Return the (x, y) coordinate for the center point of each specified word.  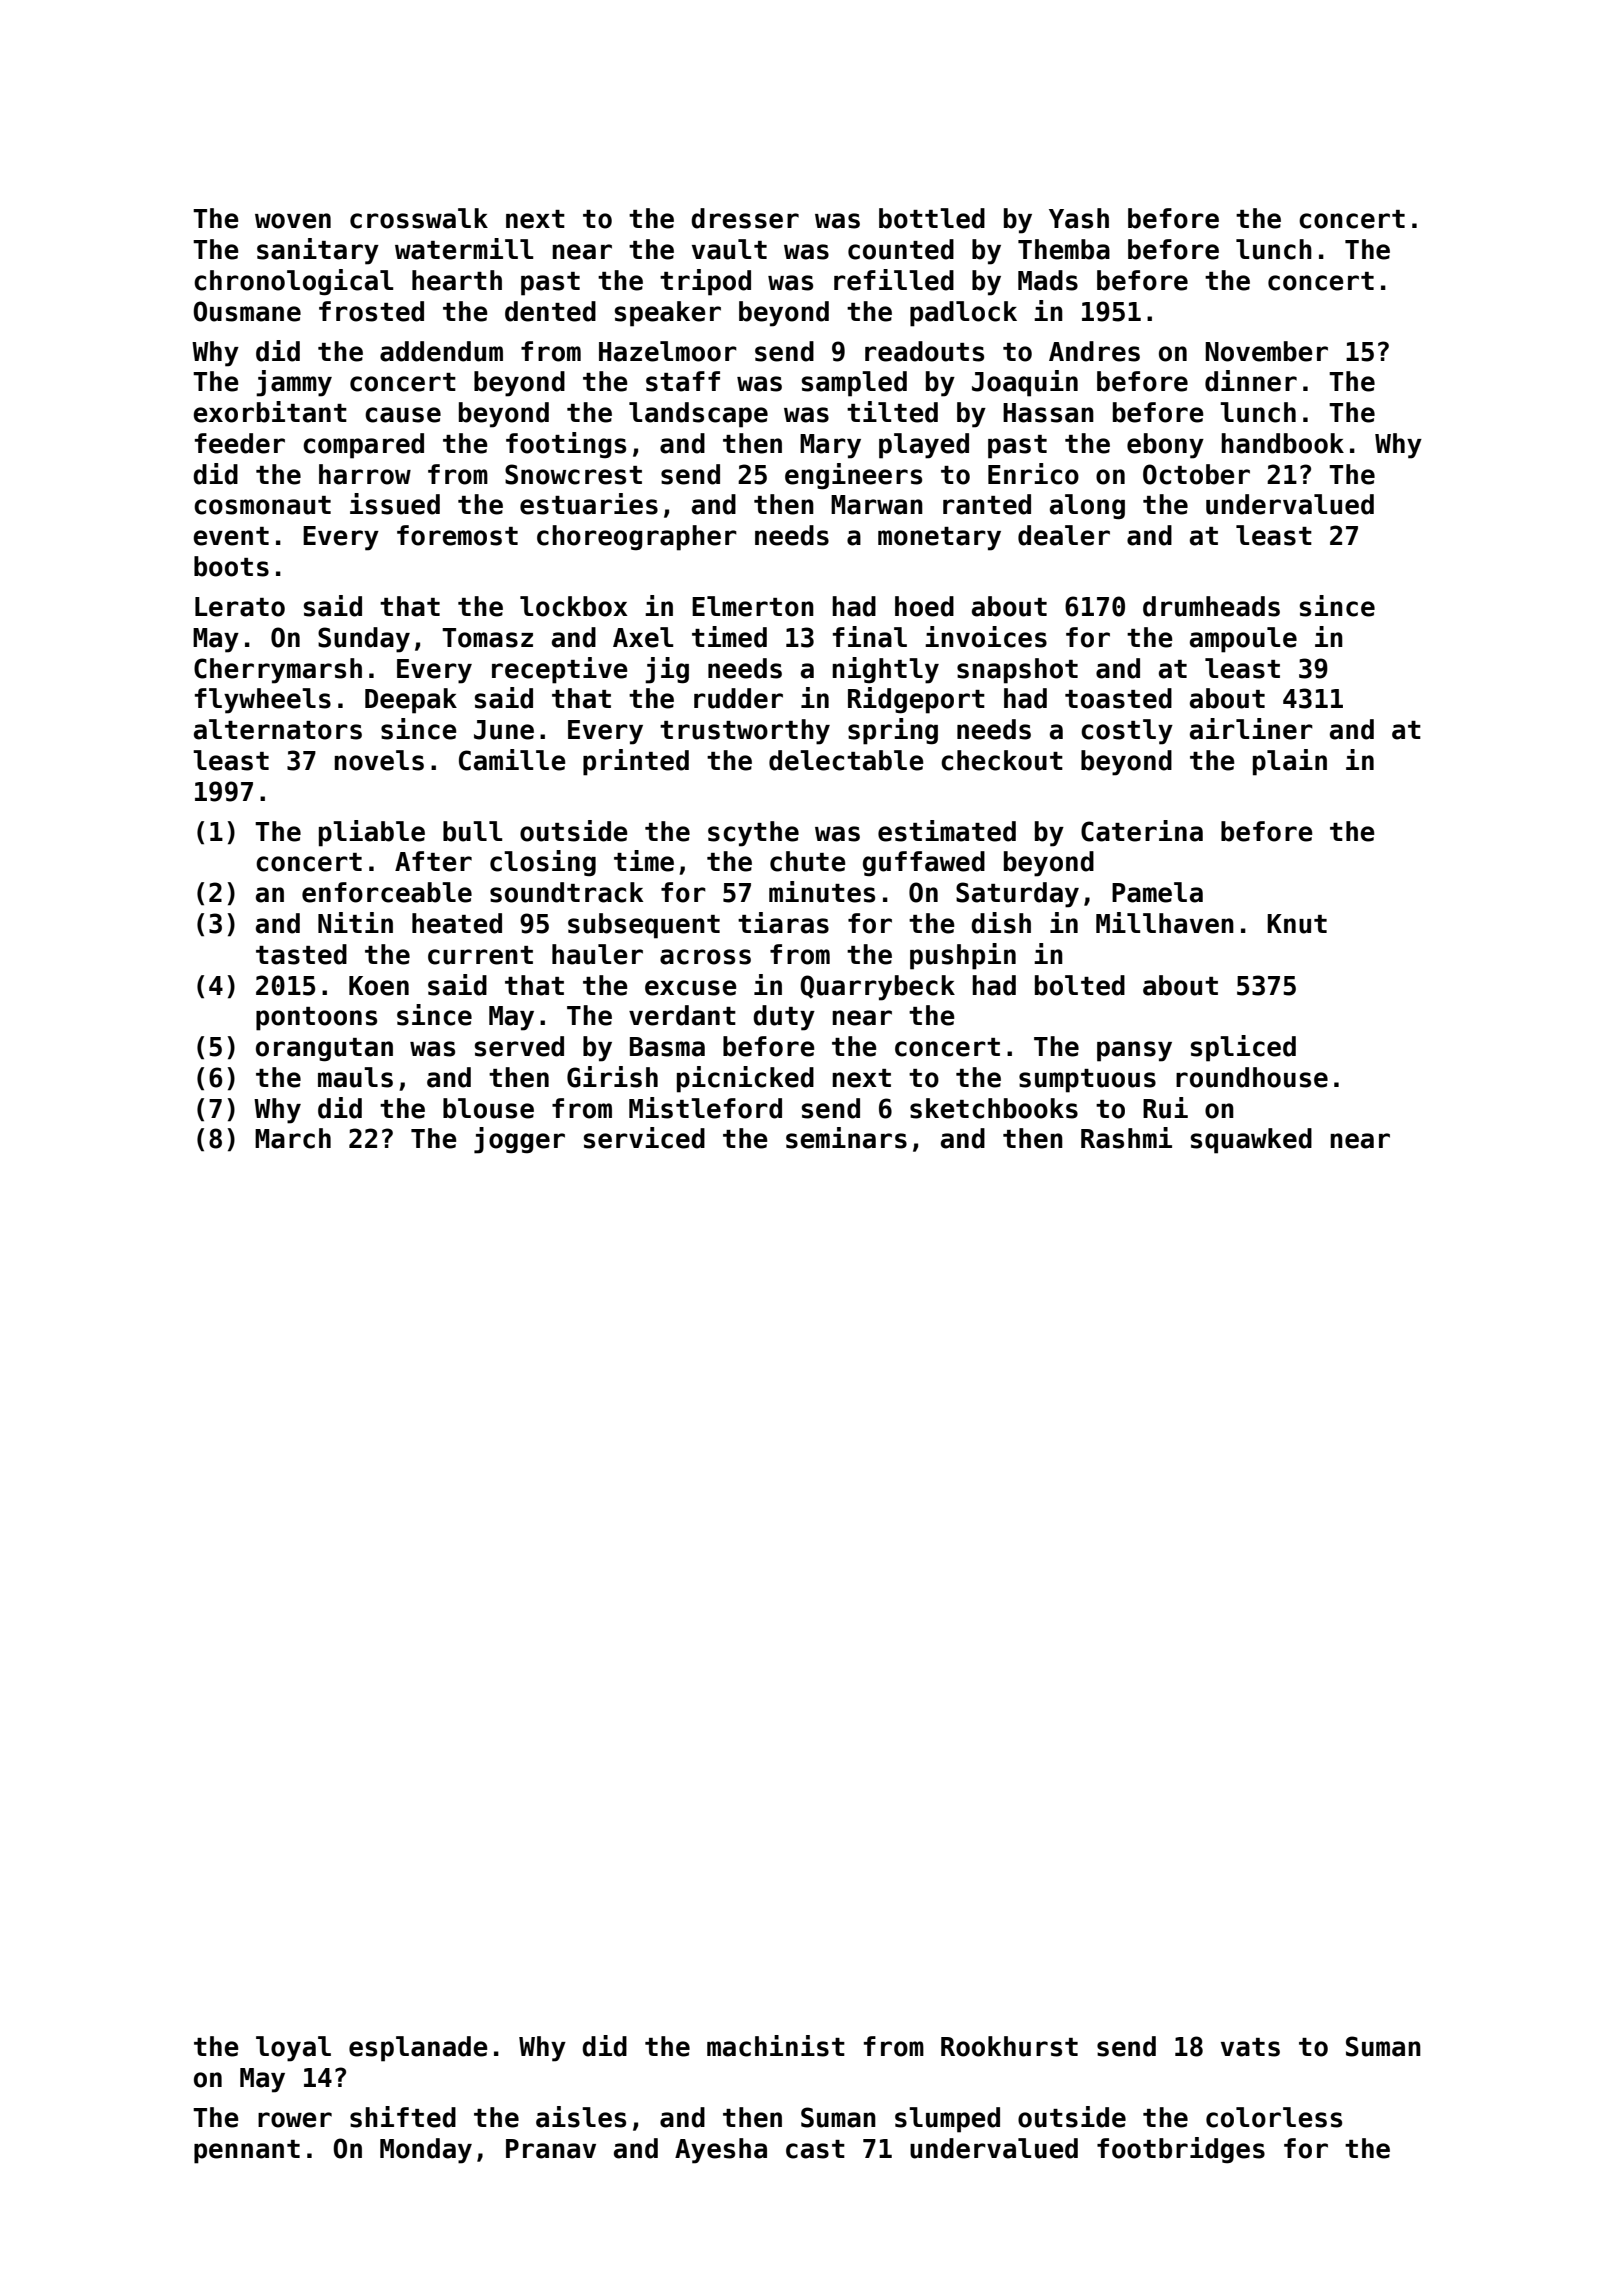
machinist (776, 2046)
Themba (1064, 249)
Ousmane (247, 311)
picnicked (745, 1079)
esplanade (418, 2049)
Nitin (355, 922)
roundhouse (1252, 1077)
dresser (745, 218)
